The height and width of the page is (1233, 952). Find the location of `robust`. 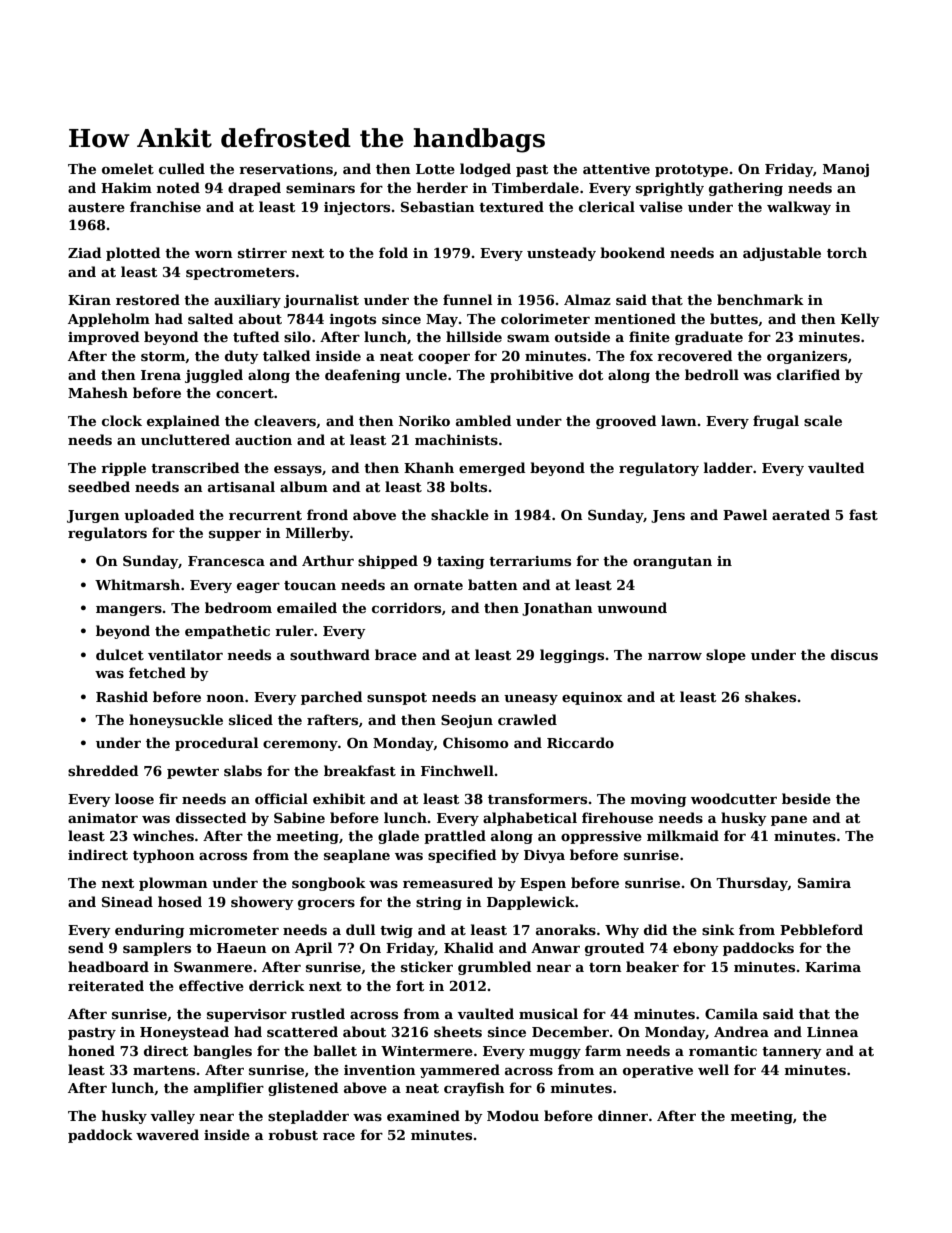

robust is located at coordinates (293, 1134).
